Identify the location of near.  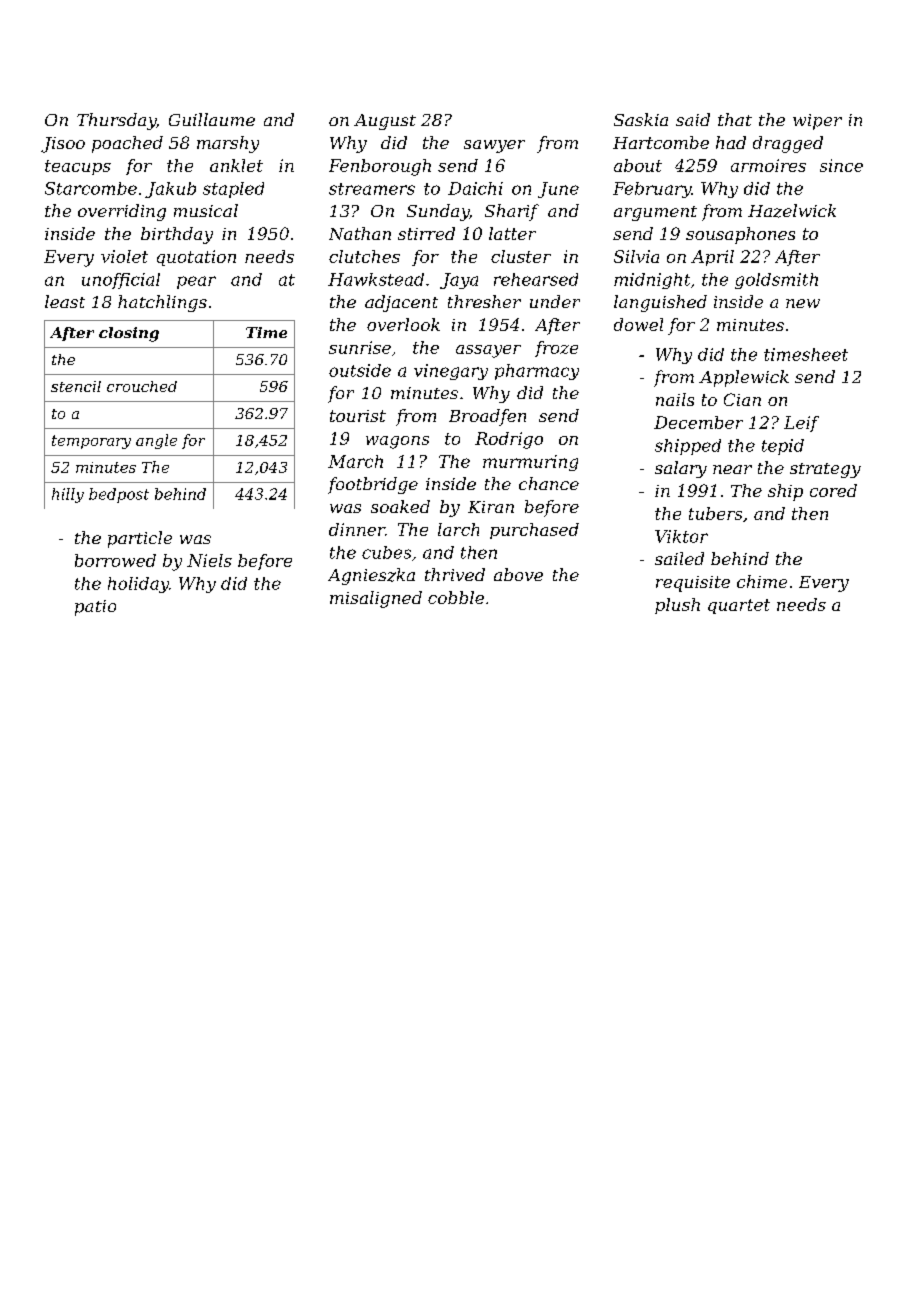
(732, 469).
